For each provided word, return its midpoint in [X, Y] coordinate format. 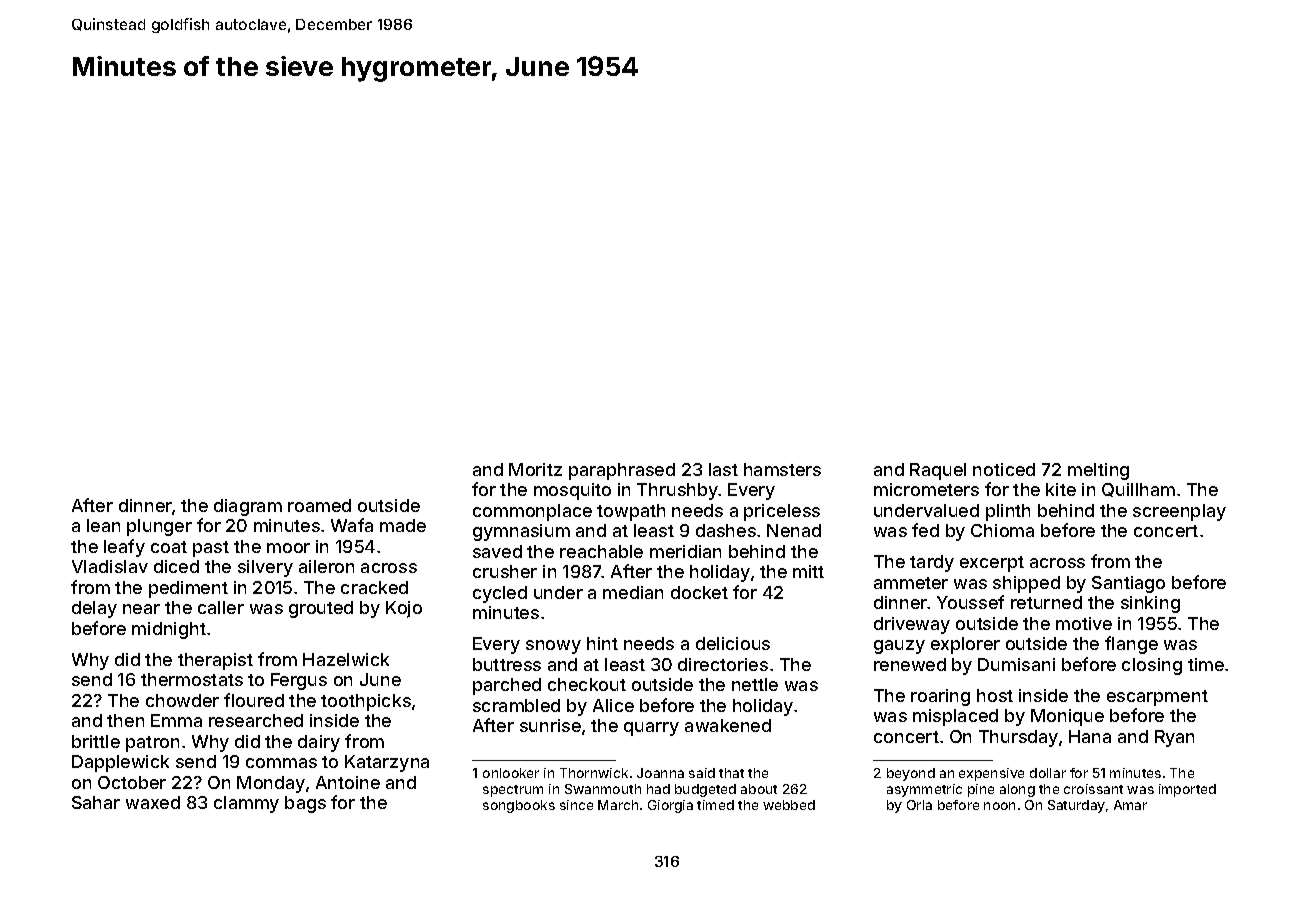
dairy [319, 743]
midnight [169, 630]
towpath [631, 512]
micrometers [926, 489]
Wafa [352, 525]
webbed [789, 805]
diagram [248, 507]
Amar [1130, 805]
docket [699, 592]
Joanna [660, 773]
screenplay [1179, 512]
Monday [271, 784]
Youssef [970, 602]
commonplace [532, 512]
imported [1187, 790]
